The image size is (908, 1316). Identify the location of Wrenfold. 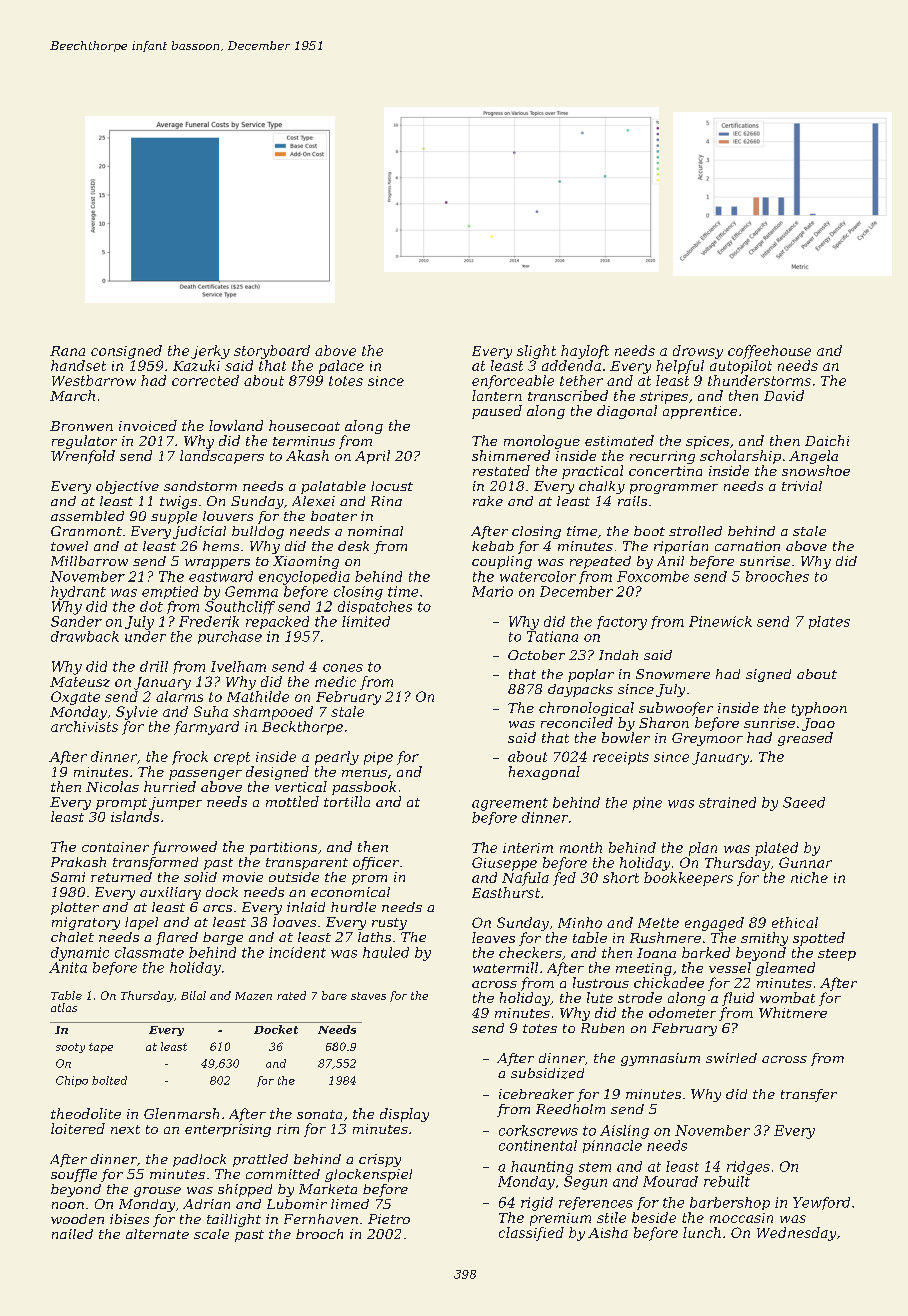
(83, 457).
